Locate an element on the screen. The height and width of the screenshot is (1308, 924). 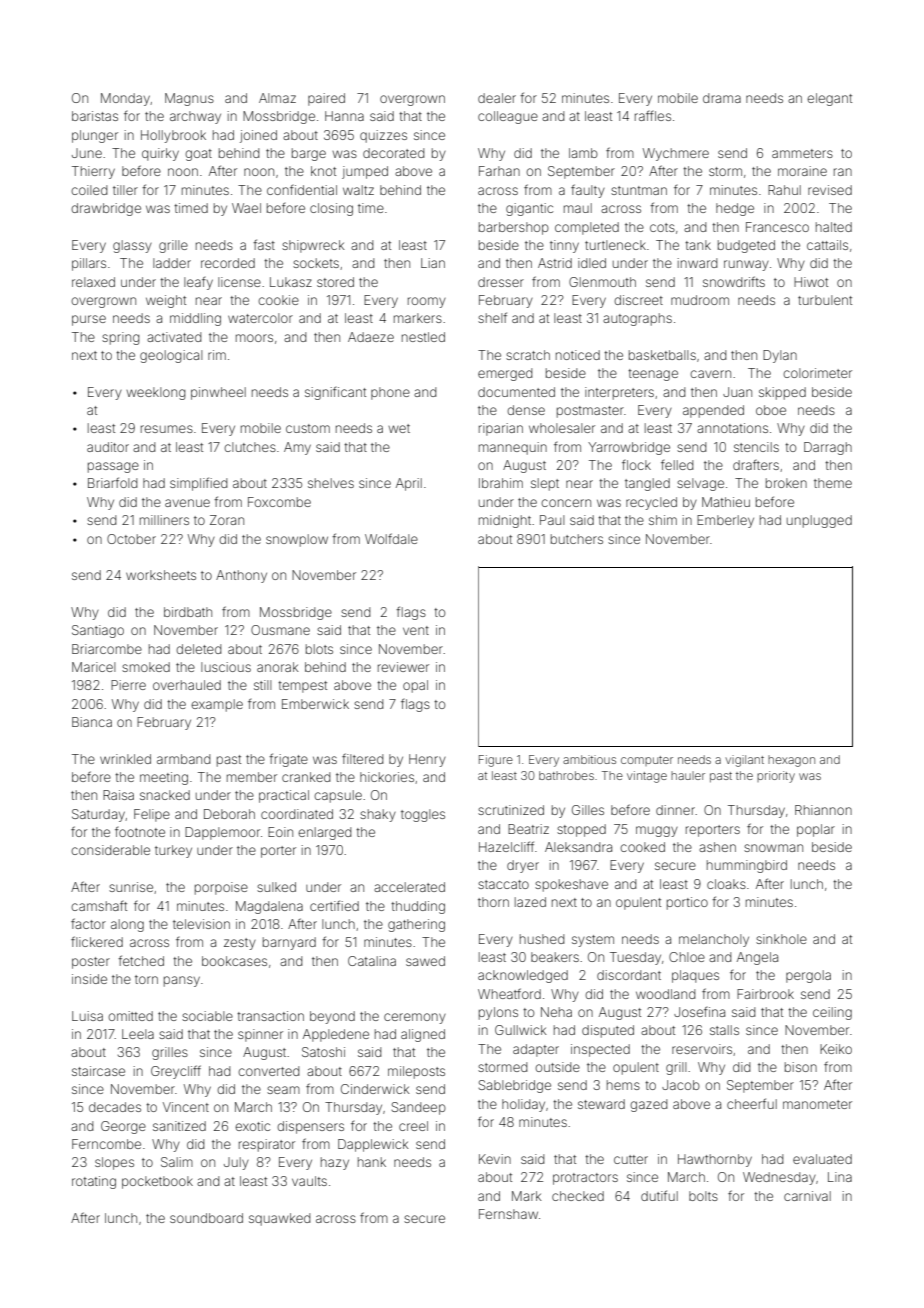
soundboard is located at coordinates (206, 1218).
